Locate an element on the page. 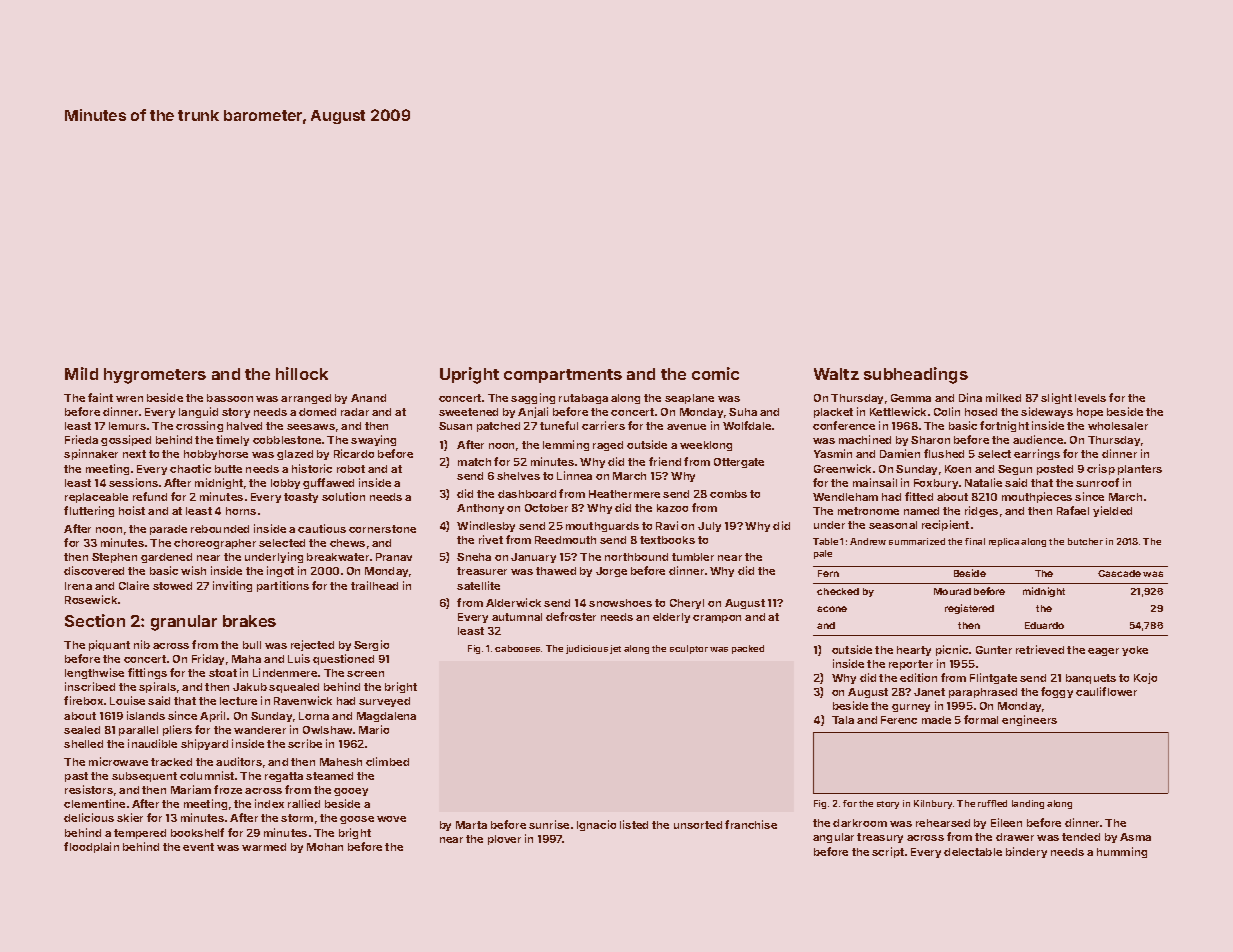  bindery is located at coordinates (1026, 852).
